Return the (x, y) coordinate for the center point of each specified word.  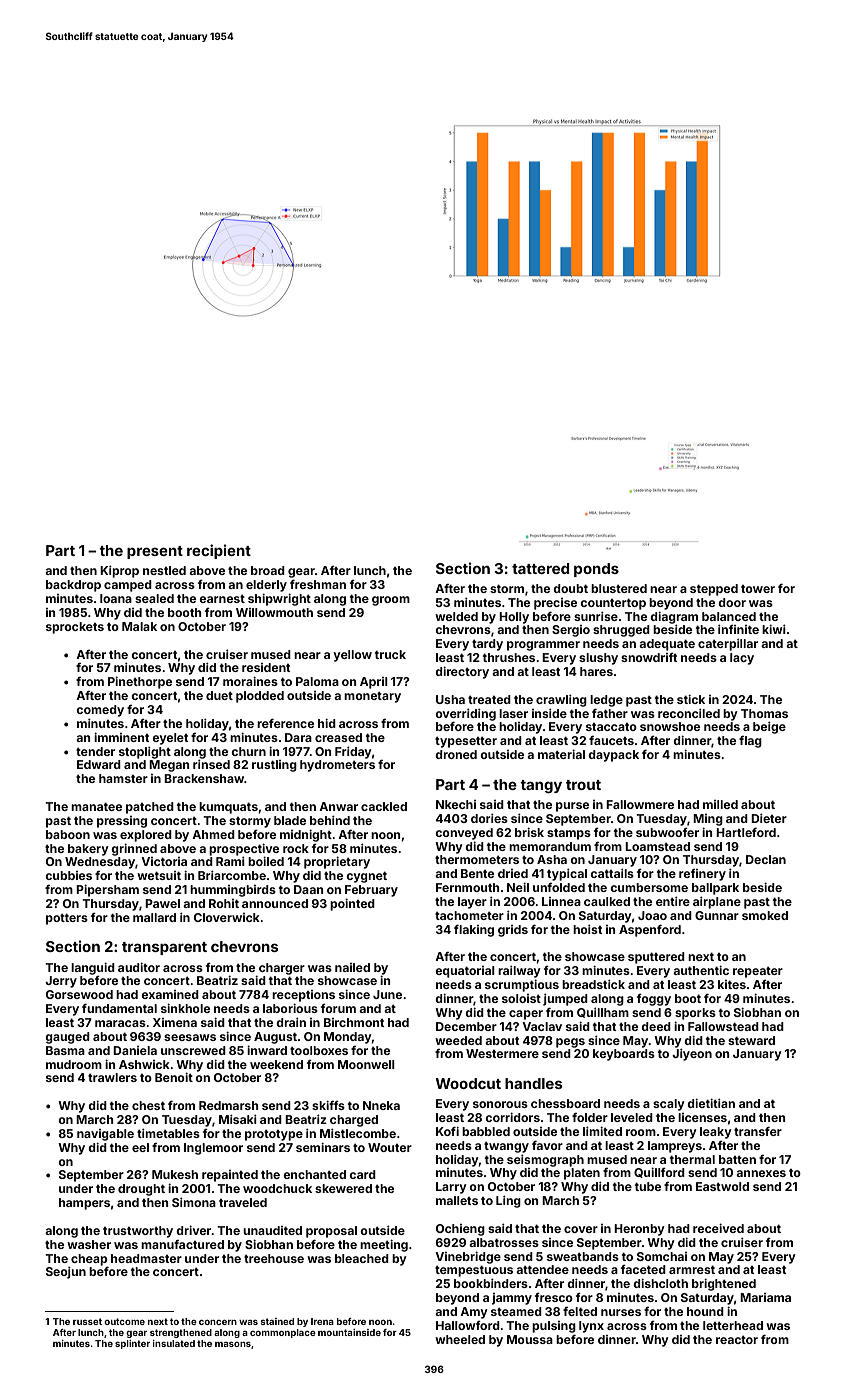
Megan (169, 766)
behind (330, 820)
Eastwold (722, 1186)
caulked (607, 901)
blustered (619, 588)
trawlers (112, 1077)
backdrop (73, 586)
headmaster (146, 1258)
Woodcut (468, 1083)
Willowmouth (274, 612)
